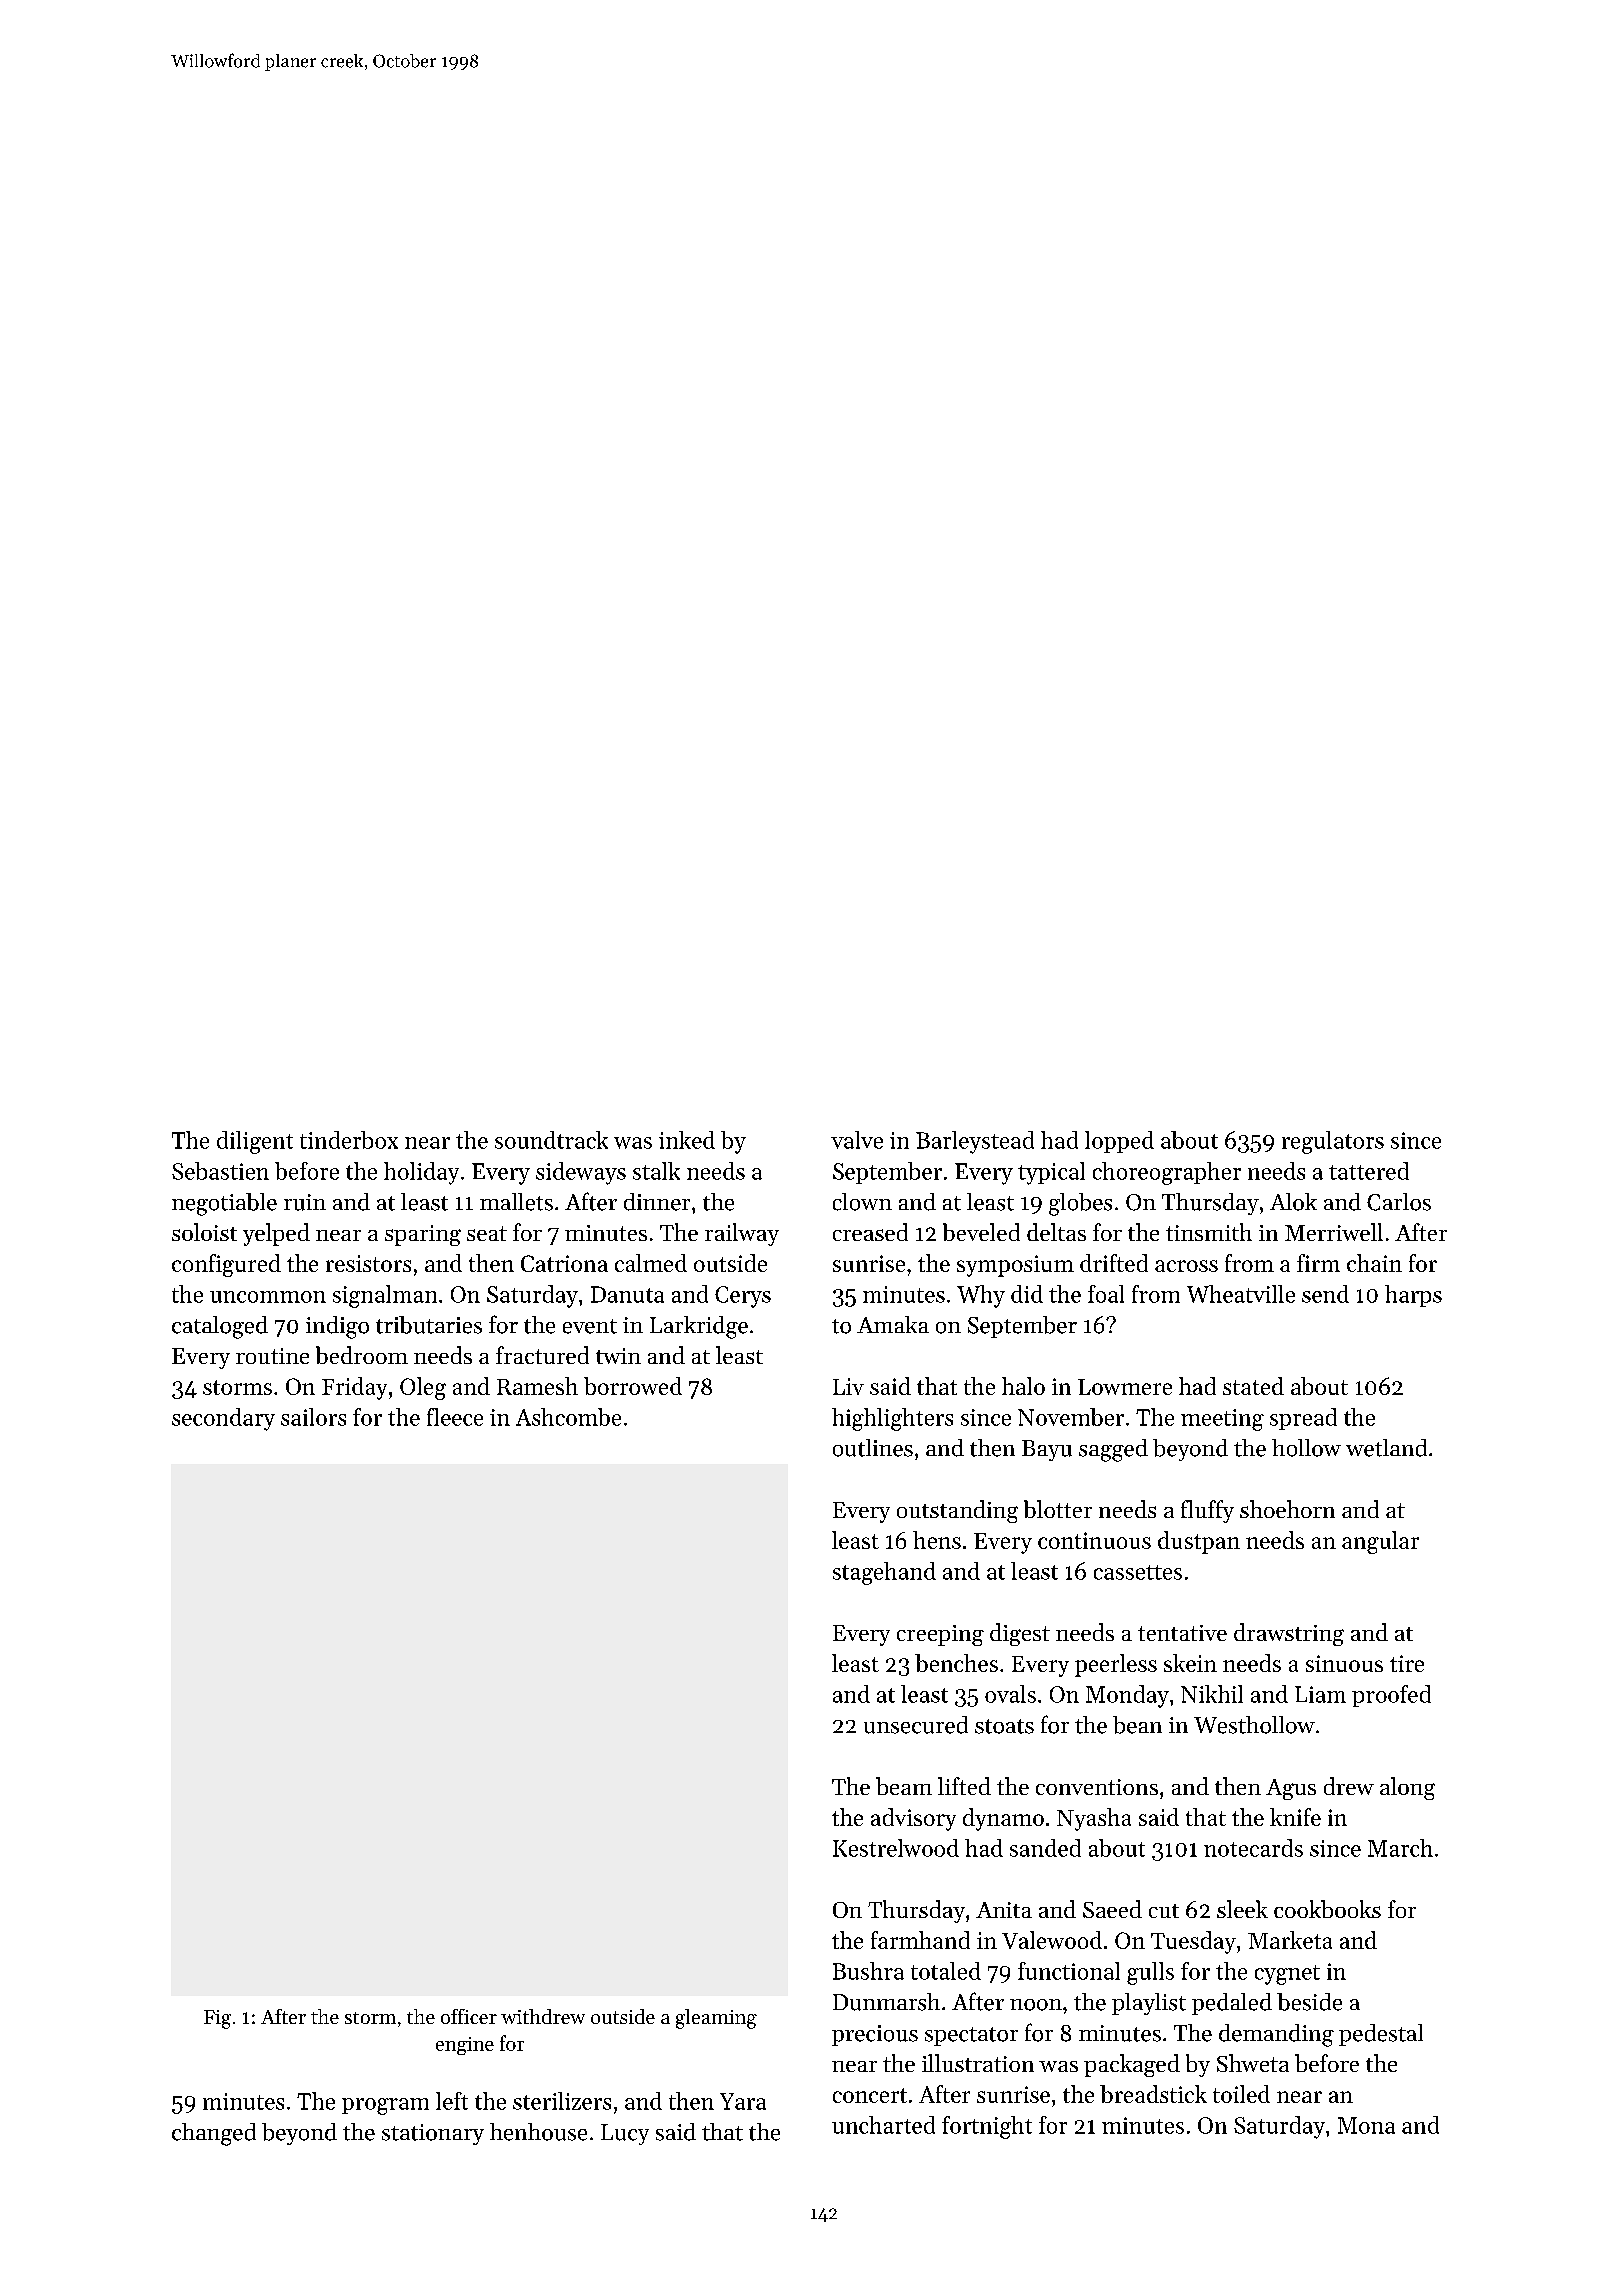 The width and height of the screenshot is (1620, 2292). I want to click on March, so click(1400, 1848).
